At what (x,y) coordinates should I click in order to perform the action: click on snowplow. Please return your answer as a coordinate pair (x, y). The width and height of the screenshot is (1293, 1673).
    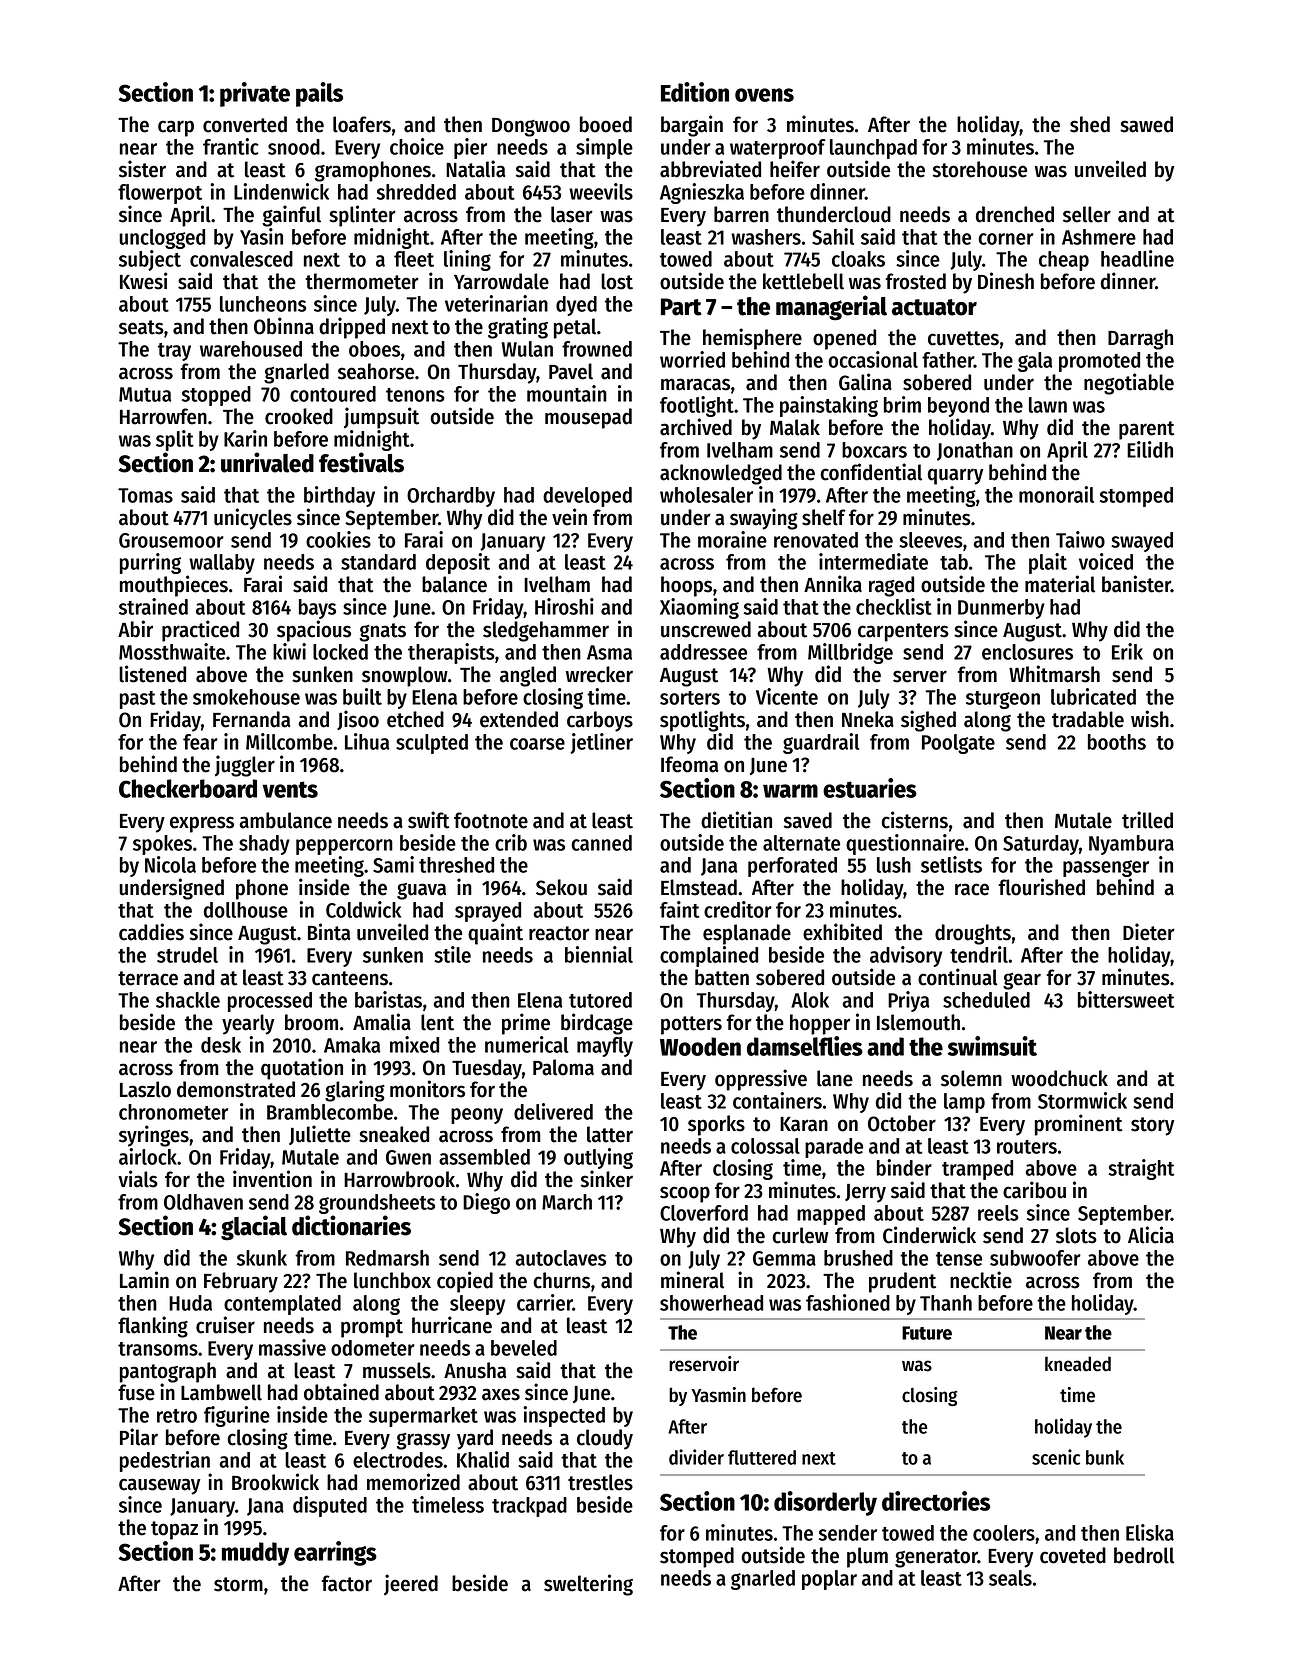
    Looking at the image, I should click on (405, 676).
